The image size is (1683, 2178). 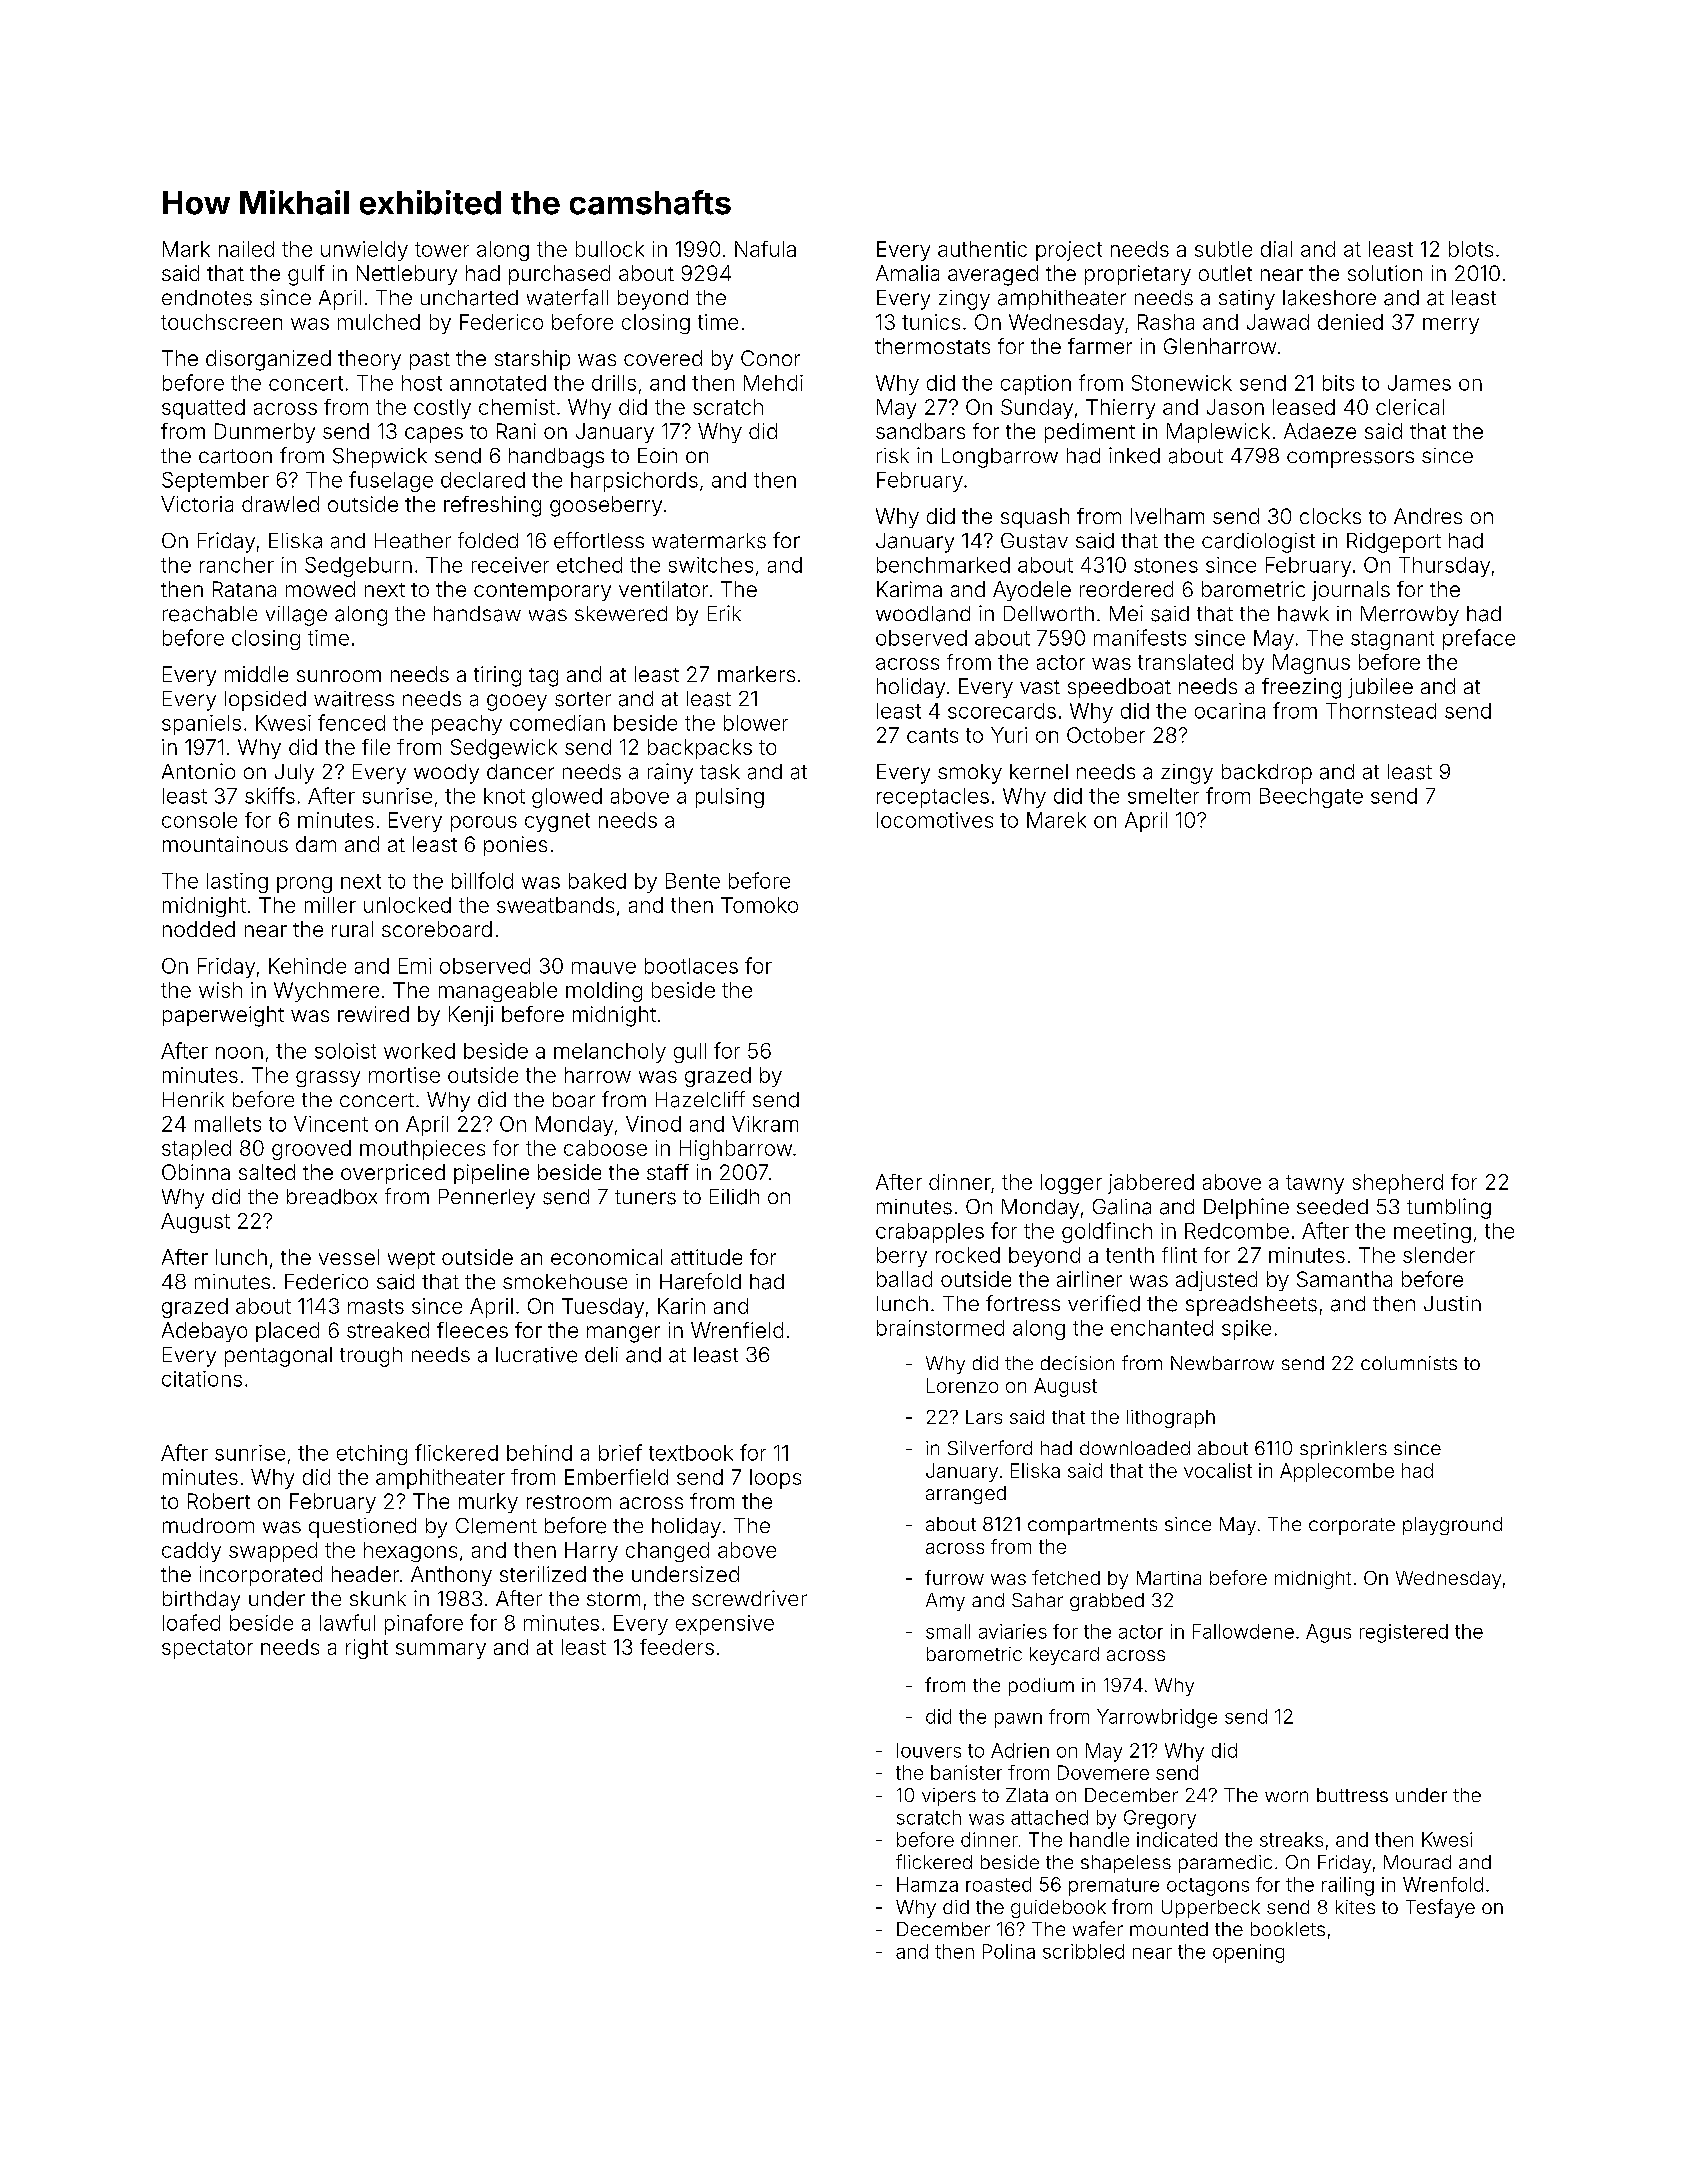 What do you see at coordinates (1009, 1951) in the screenshot?
I see `Polina` at bounding box center [1009, 1951].
